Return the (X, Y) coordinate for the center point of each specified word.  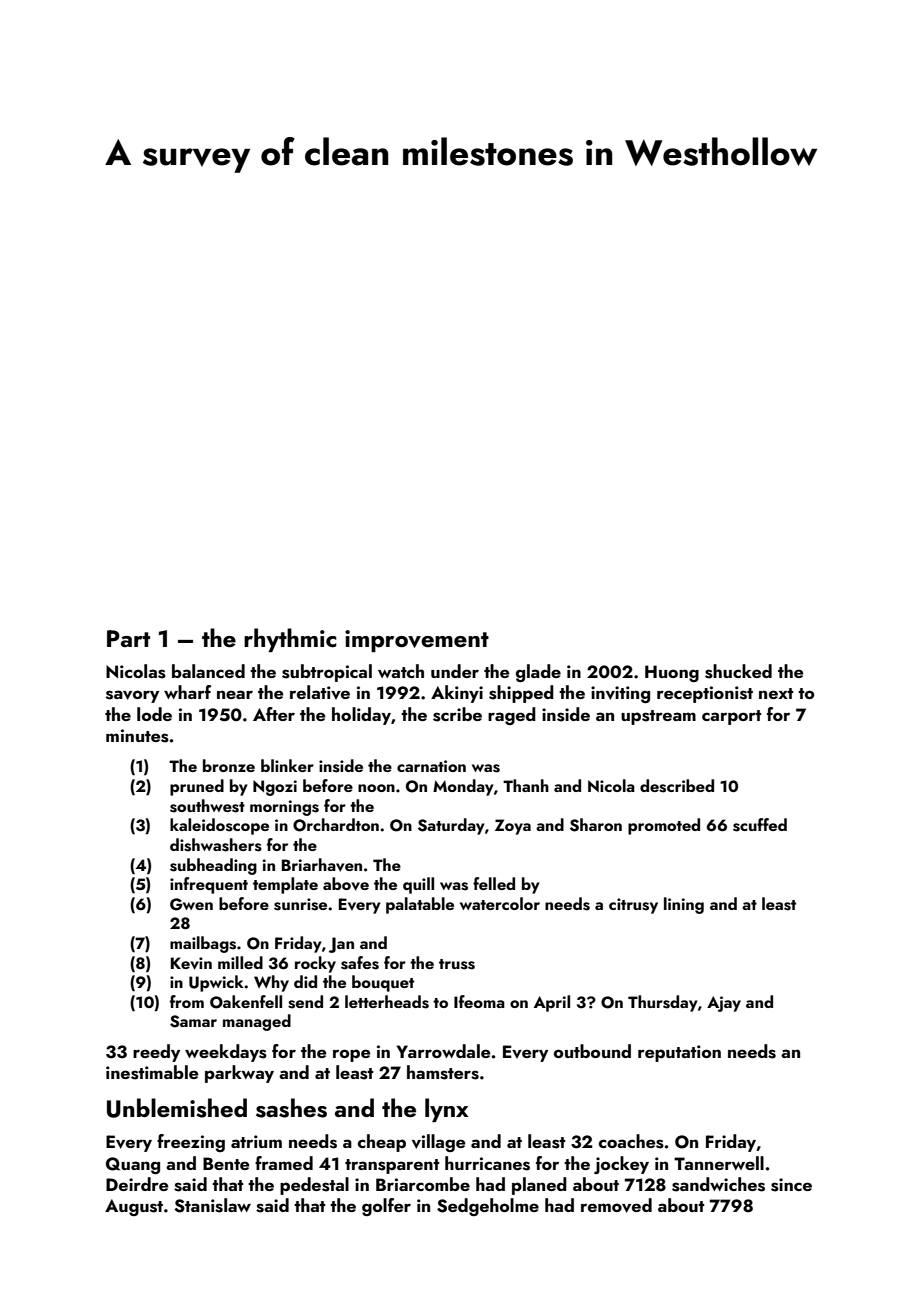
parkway (239, 1074)
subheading (213, 866)
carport (732, 717)
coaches (631, 1141)
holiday (361, 716)
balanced (208, 671)
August (134, 1207)
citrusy (633, 906)
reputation (679, 1053)
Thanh (526, 785)
